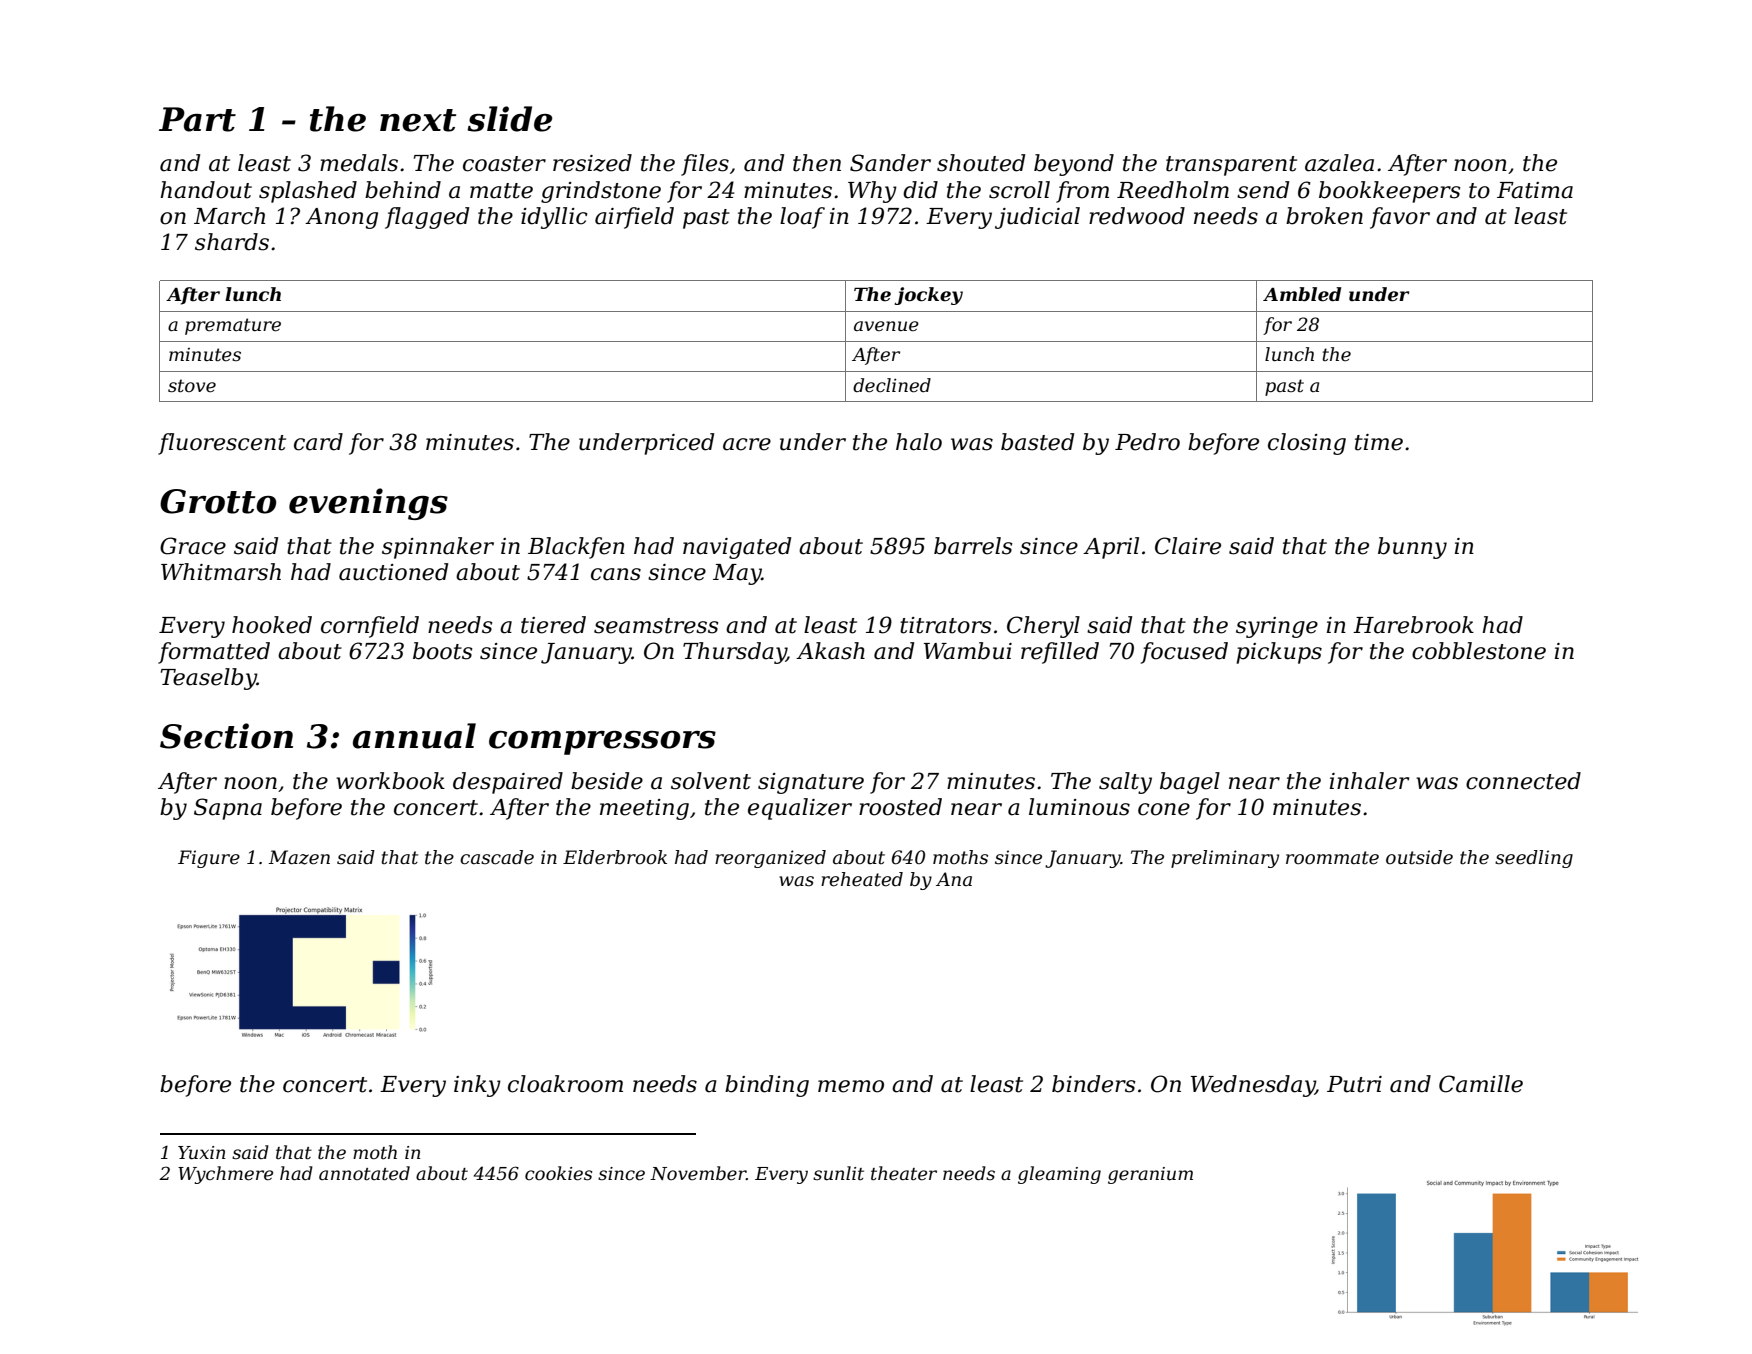  Describe the element at coordinates (393, 572) in the image. I see `auctioned` at that location.
